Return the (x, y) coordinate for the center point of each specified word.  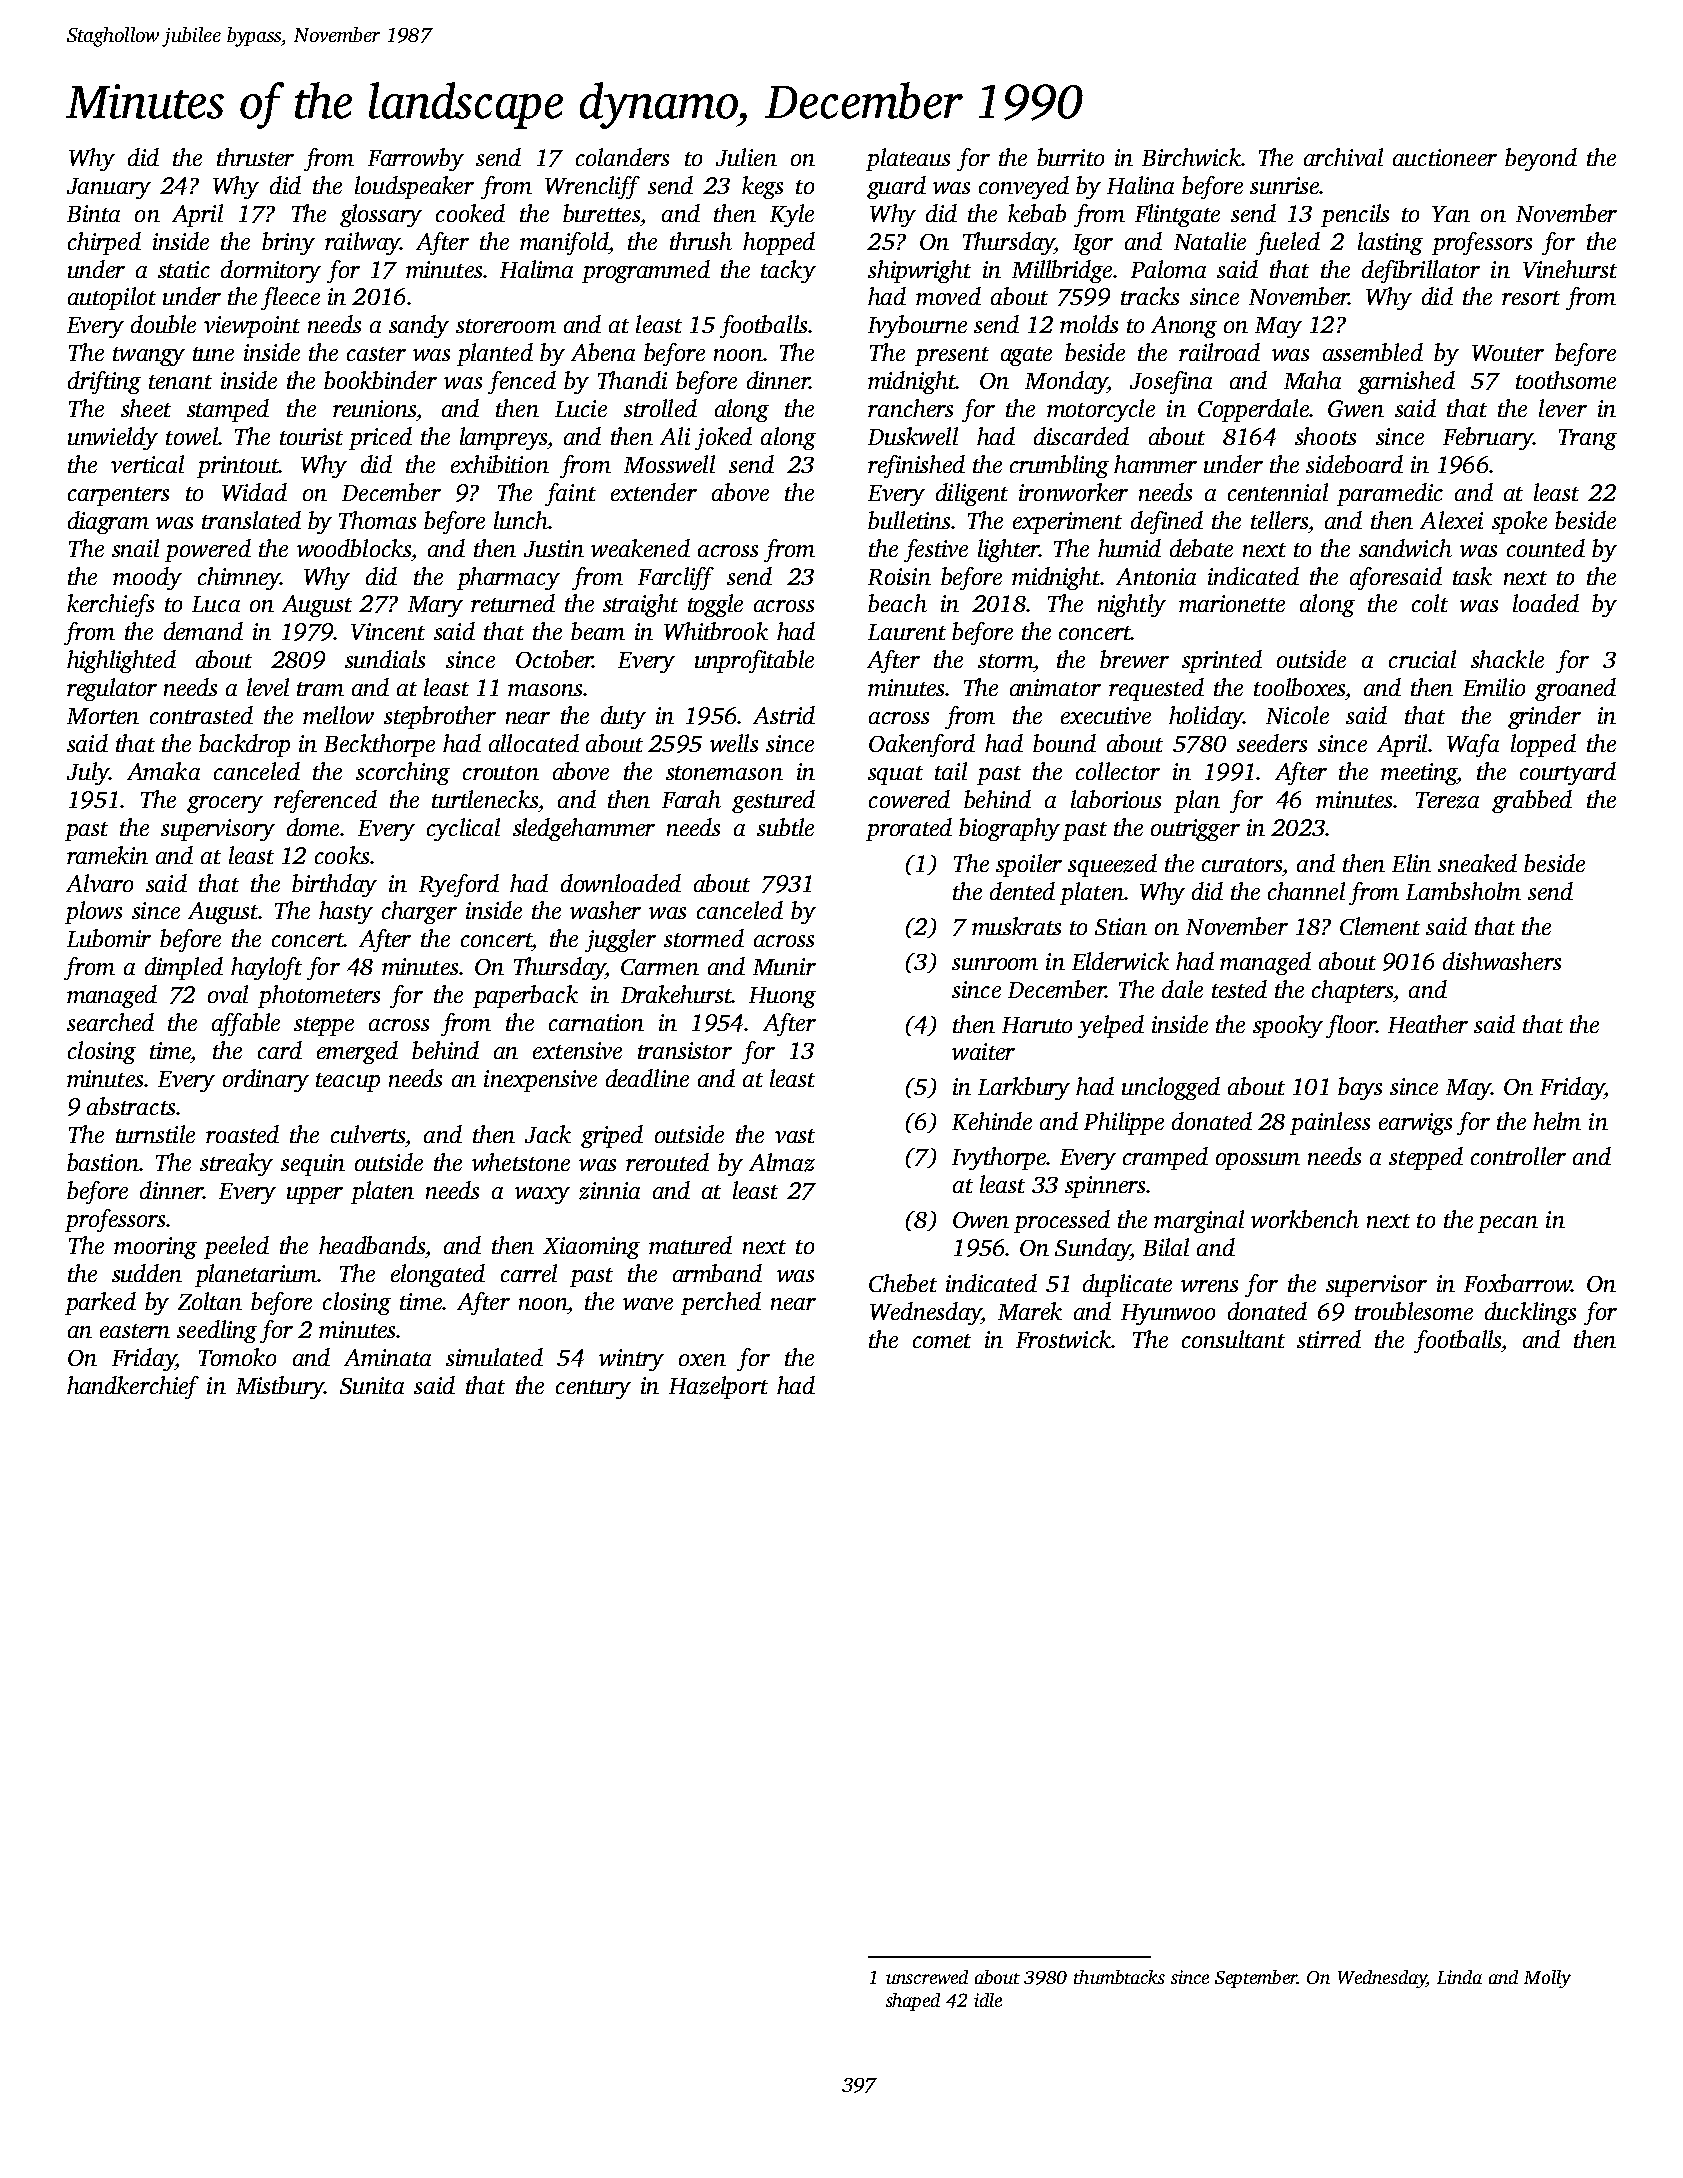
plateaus (908, 159)
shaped (913, 2002)
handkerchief (133, 1387)
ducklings (1530, 1313)
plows (93, 912)
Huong (782, 997)
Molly (1547, 1979)
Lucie (581, 408)
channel (1306, 891)
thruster (255, 157)
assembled (1373, 352)
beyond (1541, 159)
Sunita (372, 1385)
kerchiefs (110, 605)
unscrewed (927, 1977)
